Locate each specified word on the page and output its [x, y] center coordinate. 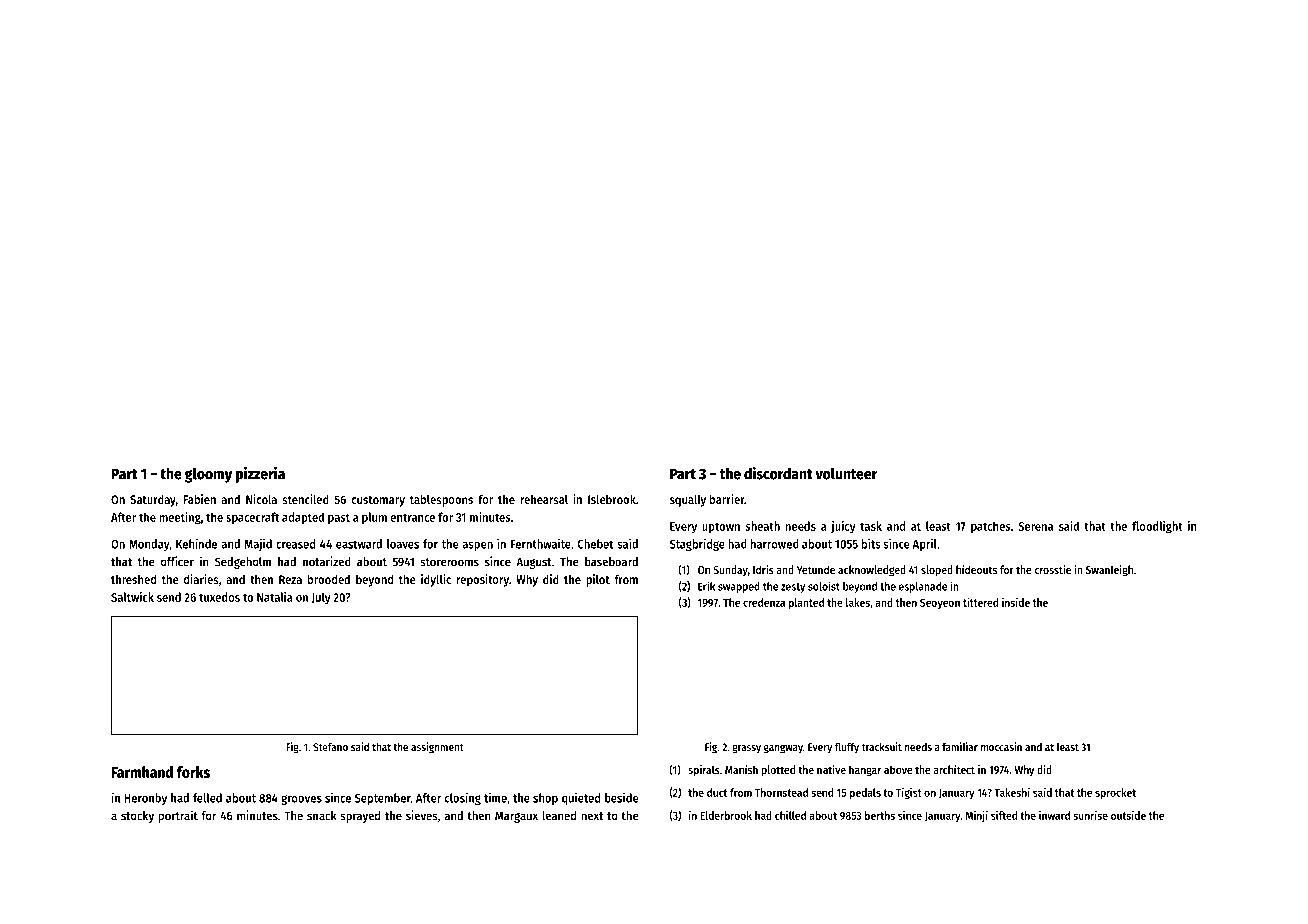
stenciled [305, 499]
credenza [764, 602]
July [321, 598]
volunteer [846, 473]
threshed [133, 579]
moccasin [1001, 746]
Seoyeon [940, 603]
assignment [437, 748]
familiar [960, 746]
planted [806, 603]
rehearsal [544, 499]
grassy [746, 749]
